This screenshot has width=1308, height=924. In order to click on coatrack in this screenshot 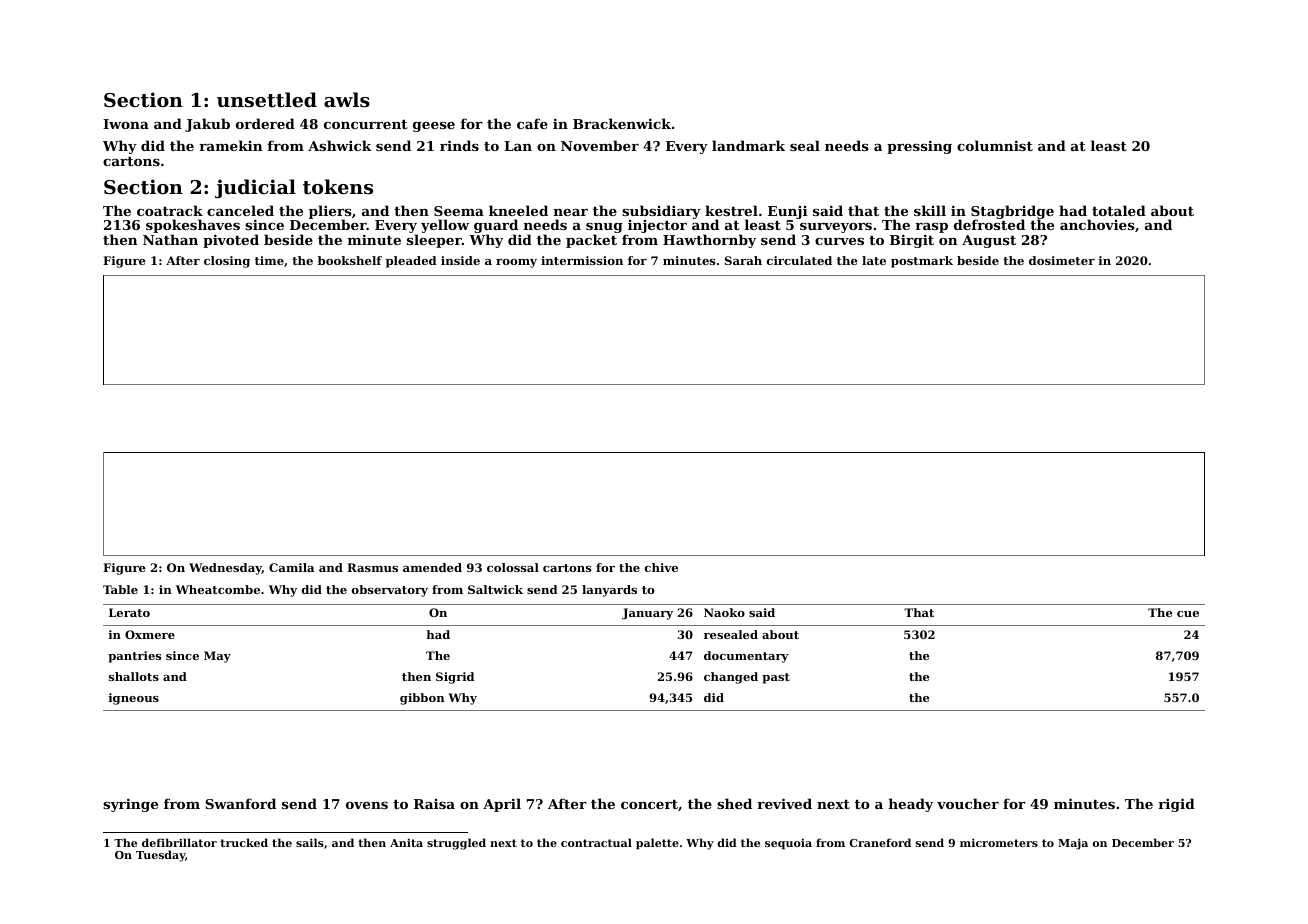, I will do `click(170, 210)`.
